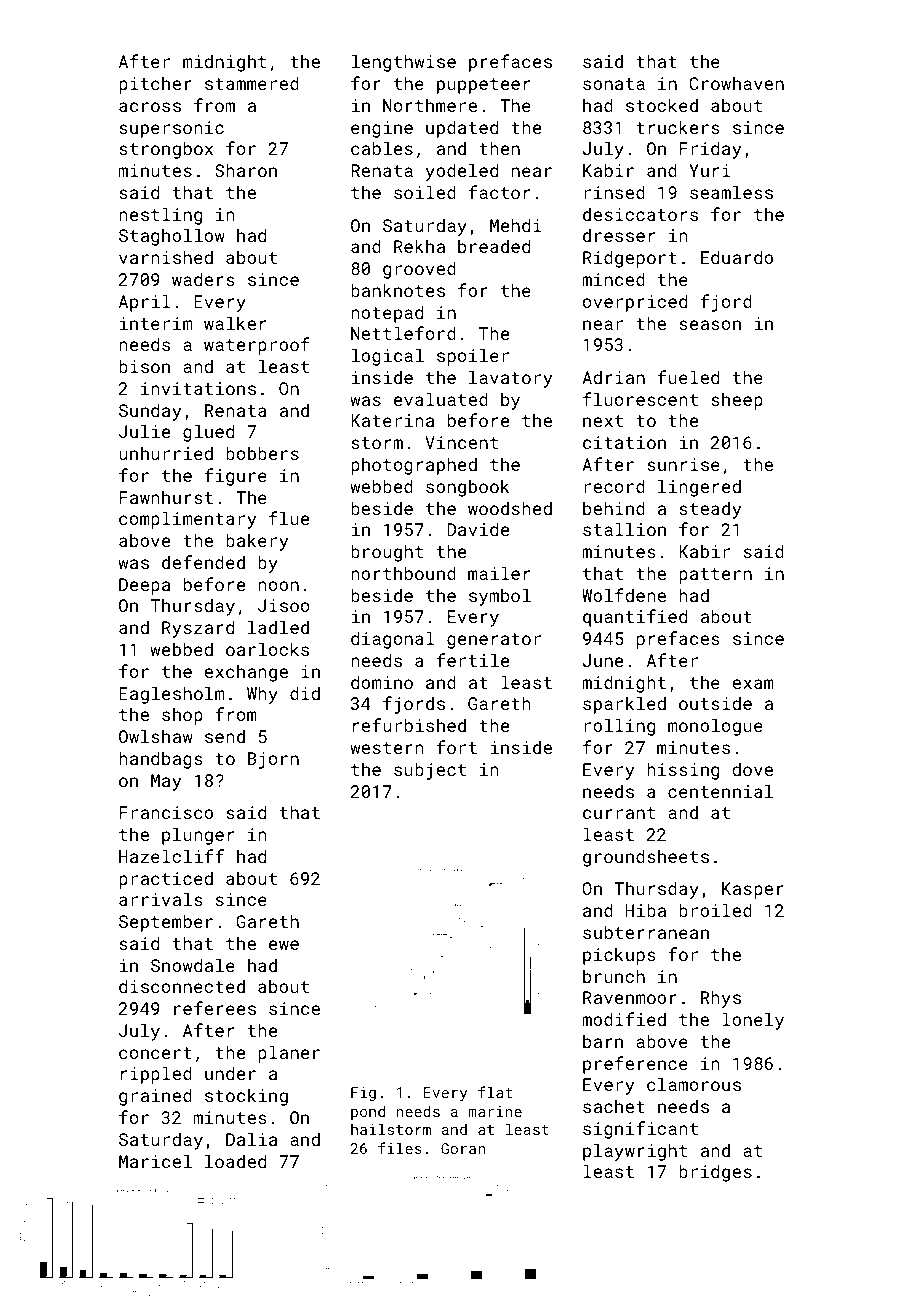 The height and width of the screenshot is (1316, 908). What do you see at coordinates (166, 880) in the screenshot?
I see `practiced` at bounding box center [166, 880].
